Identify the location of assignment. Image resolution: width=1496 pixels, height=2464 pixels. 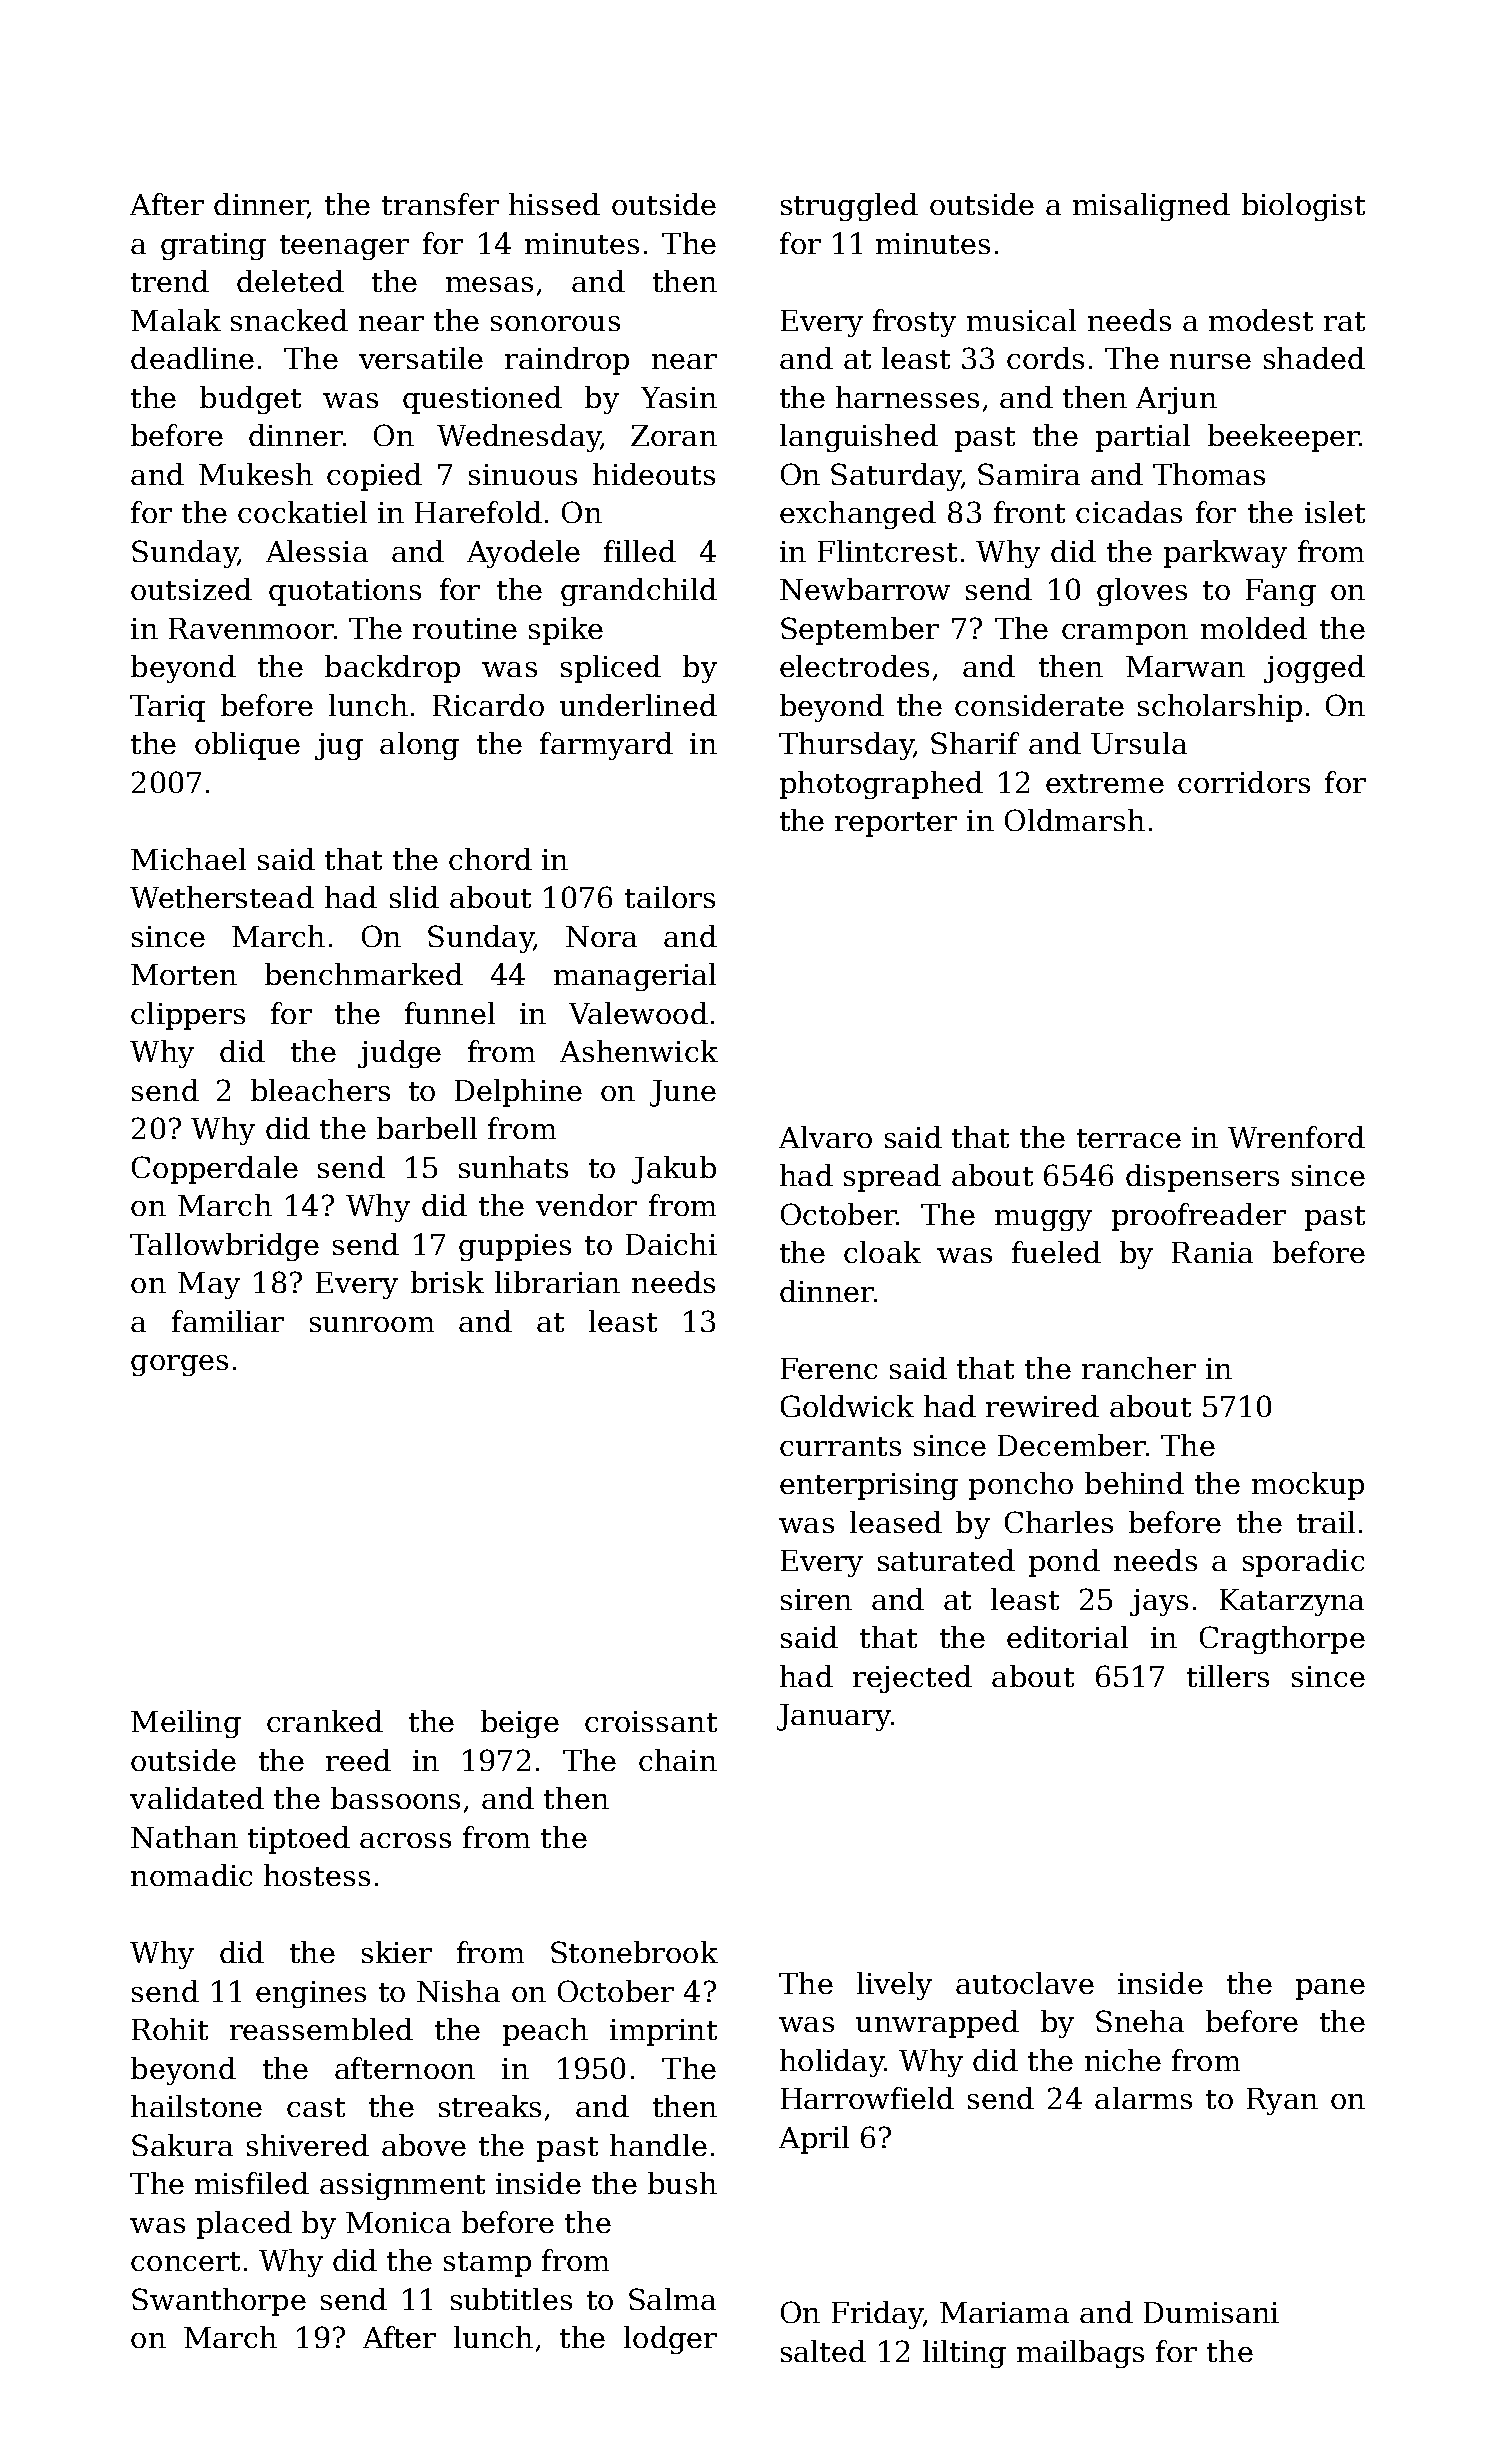
(402, 2186).
